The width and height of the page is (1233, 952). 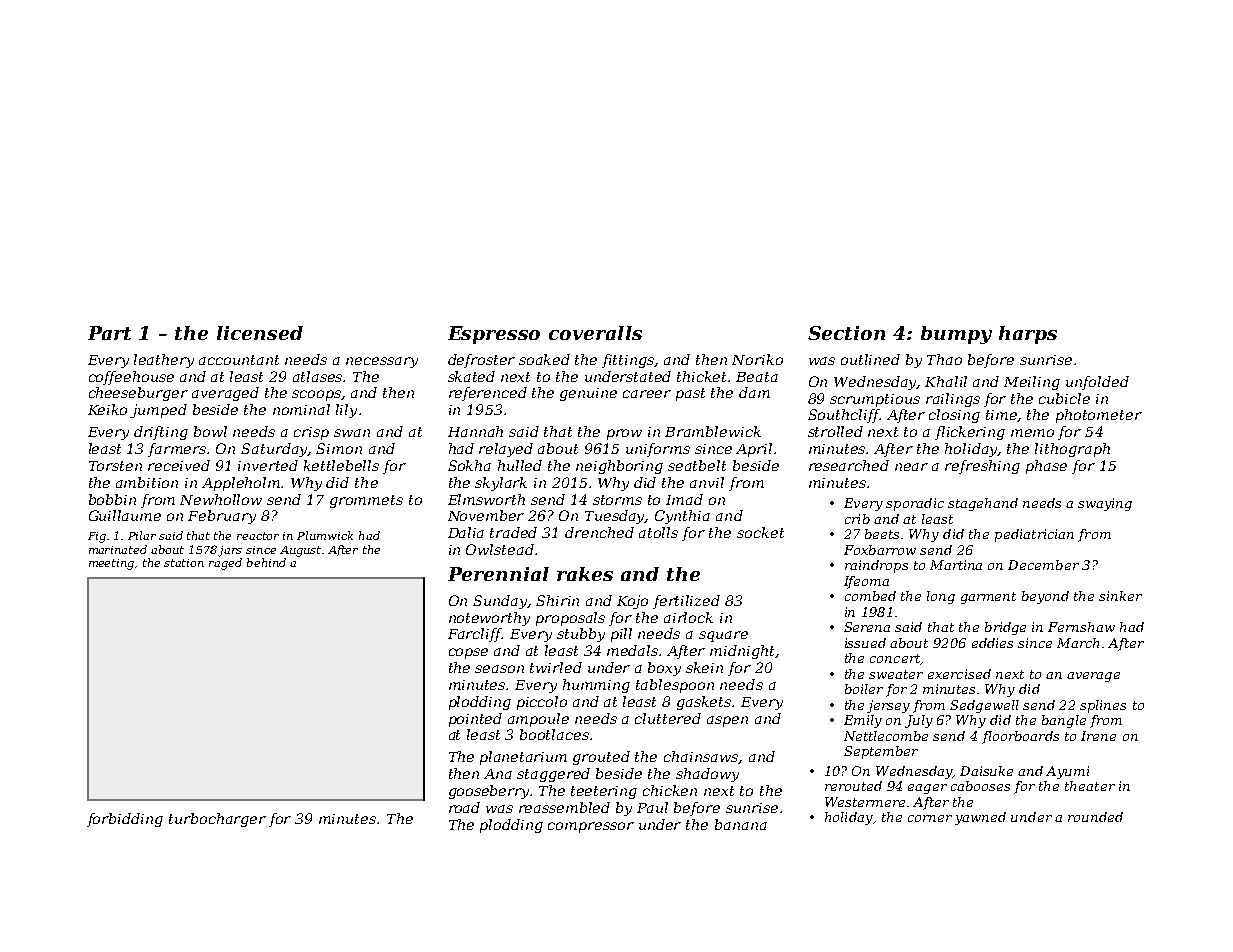 What do you see at coordinates (980, 818) in the page?
I see `yawned` at bounding box center [980, 818].
